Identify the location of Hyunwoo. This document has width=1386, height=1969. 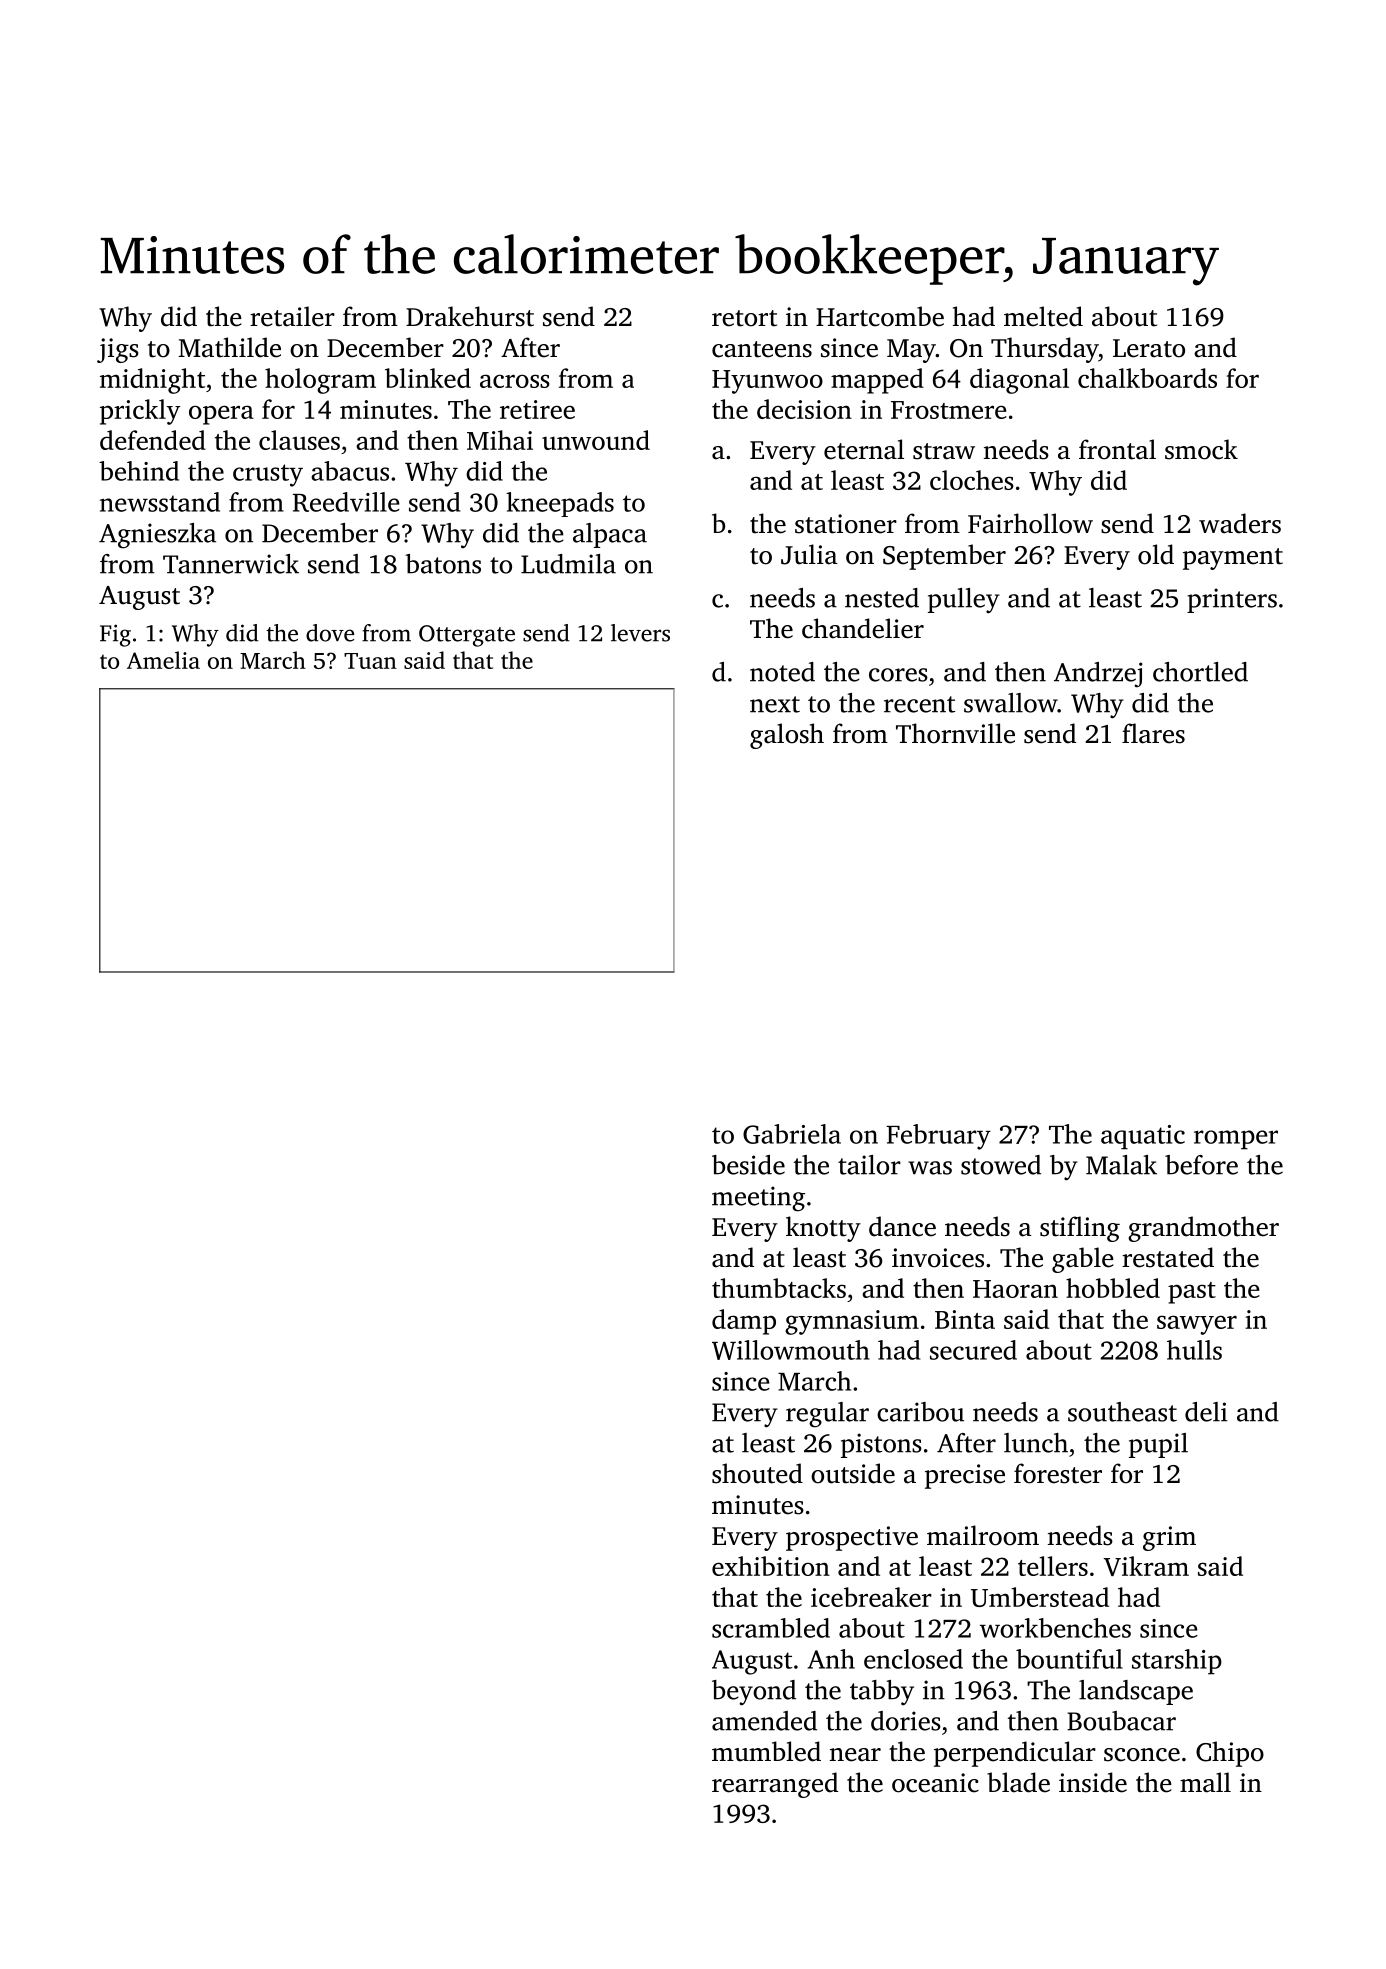
(767, 382).
